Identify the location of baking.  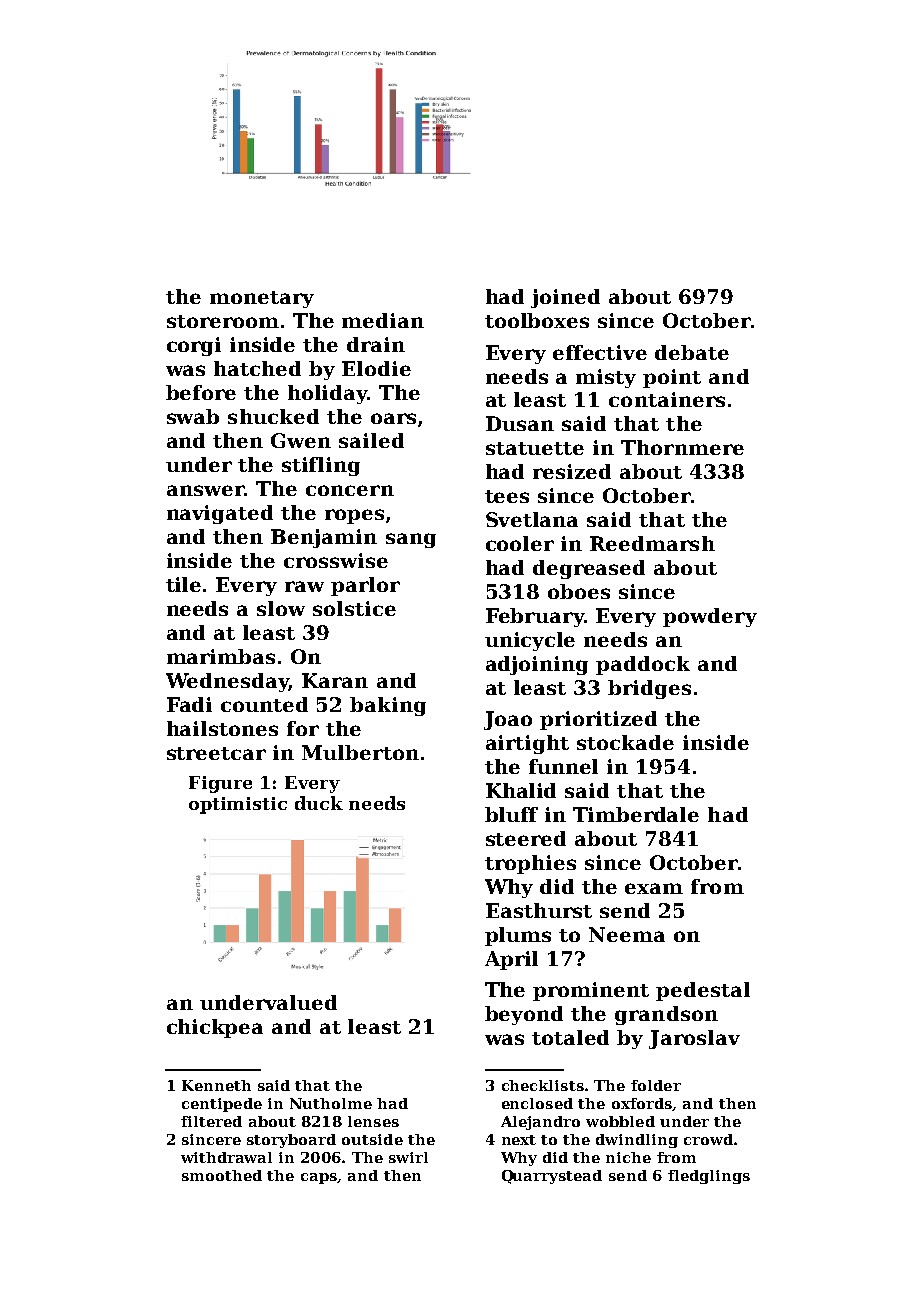
(388, 706).
